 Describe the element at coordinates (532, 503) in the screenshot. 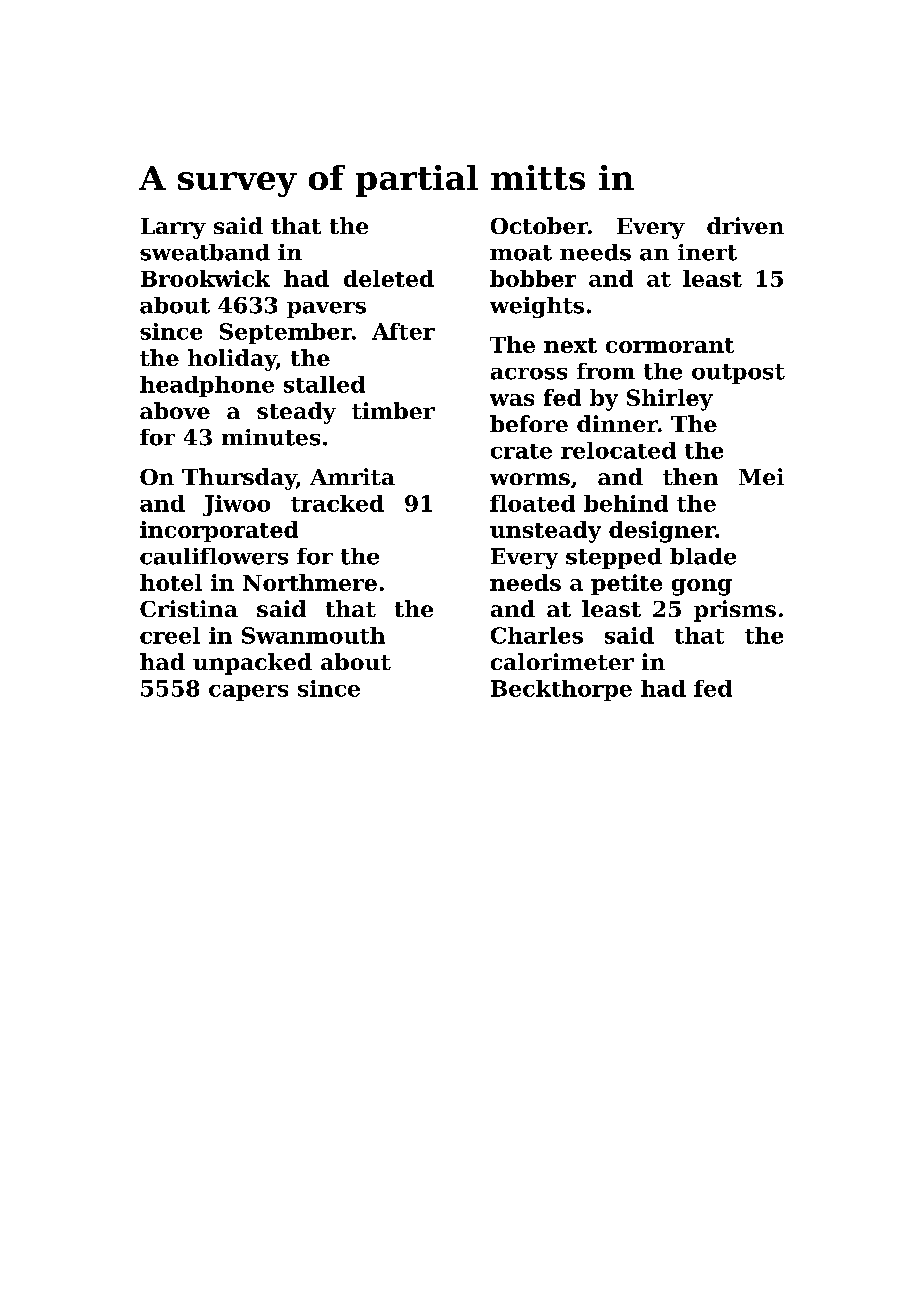

I see `floated` at that location.
